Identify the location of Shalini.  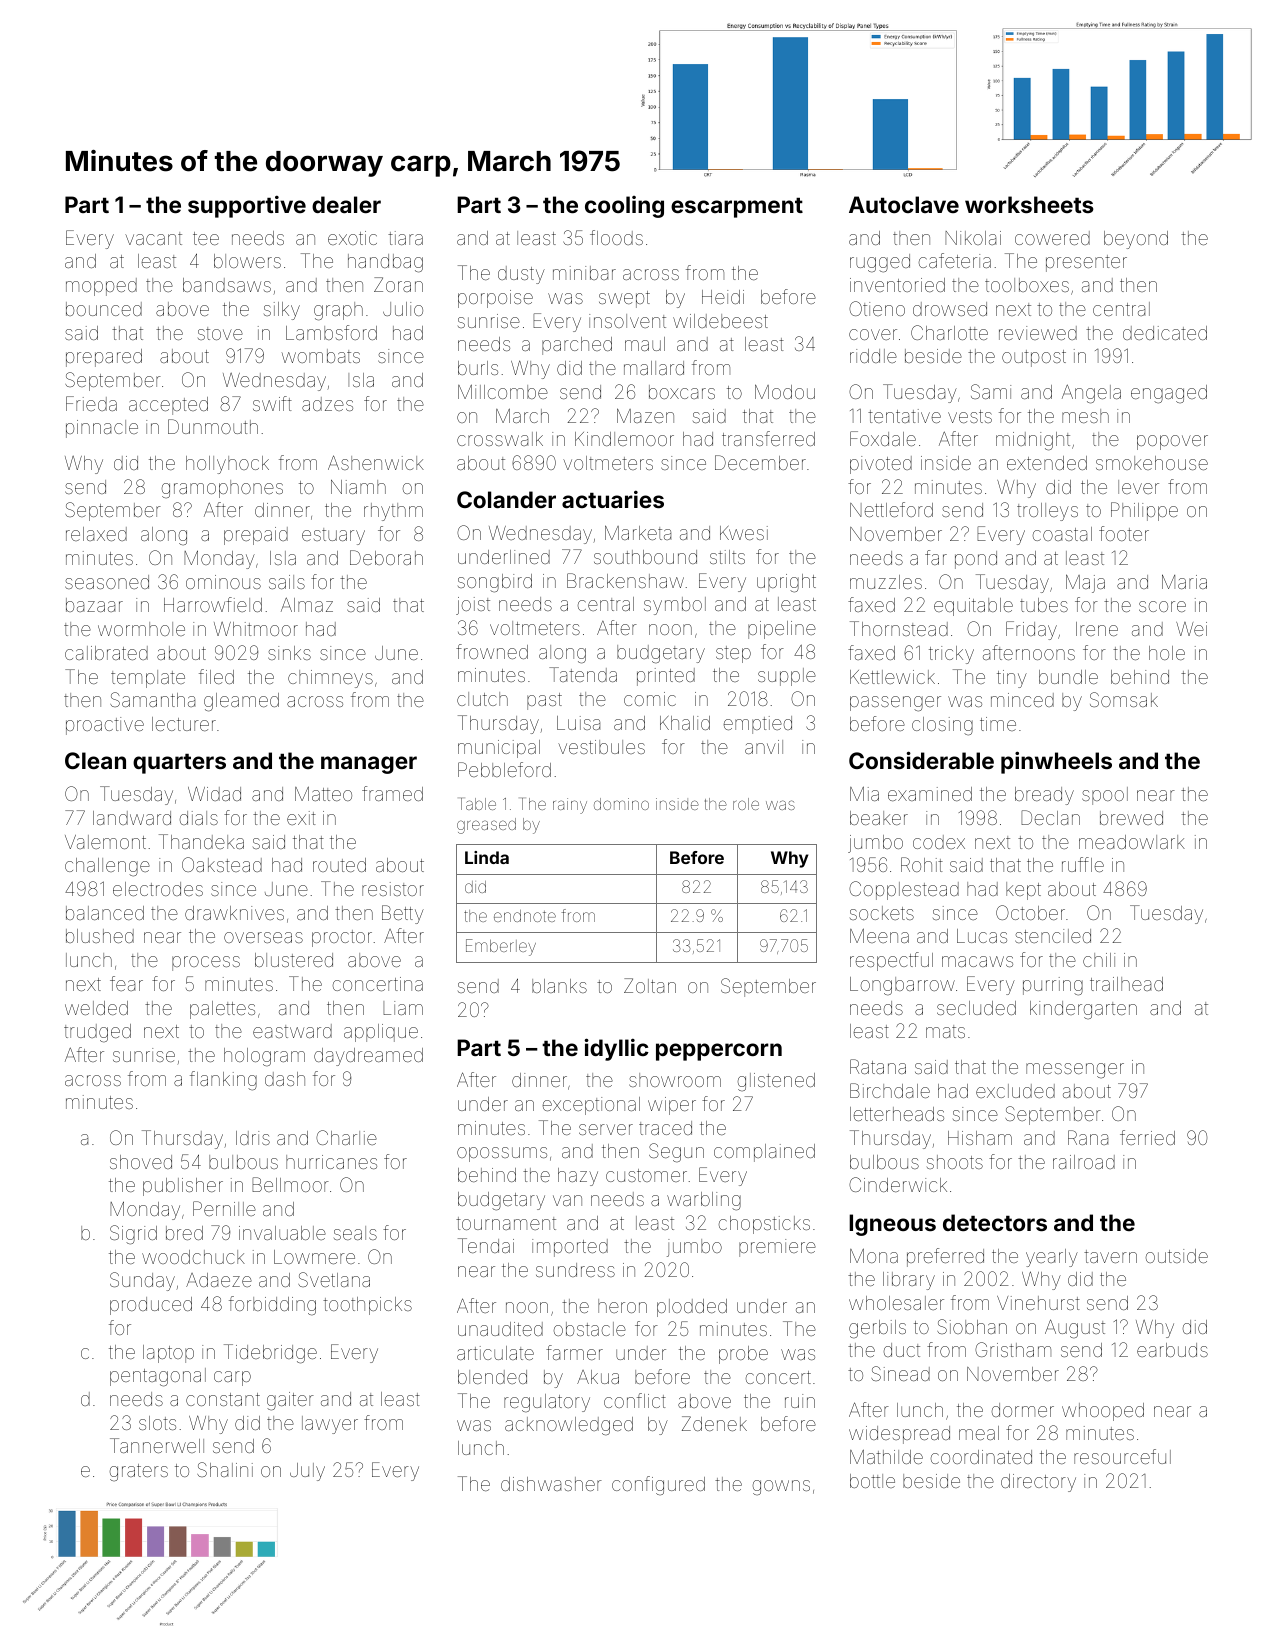
(225, 1469).
